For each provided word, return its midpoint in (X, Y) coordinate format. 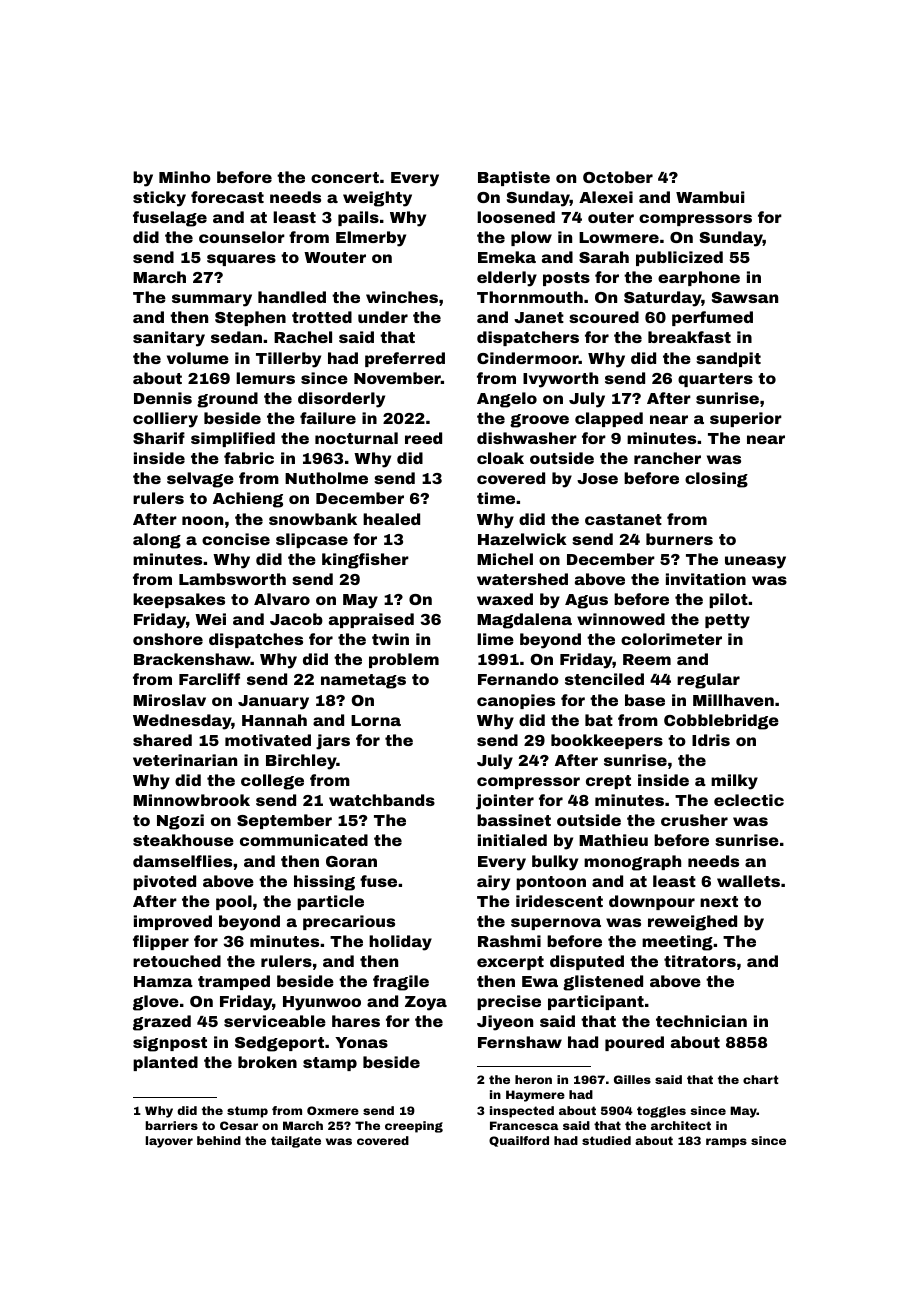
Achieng (248, 500)
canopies (516, 701)
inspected (522, 1112)
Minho (185, 177)
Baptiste (514, 178)
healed (391, 519)
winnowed (621, 619)
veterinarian (185, 760)
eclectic (749, 800)
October (618, 177)
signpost (170, 1044)
